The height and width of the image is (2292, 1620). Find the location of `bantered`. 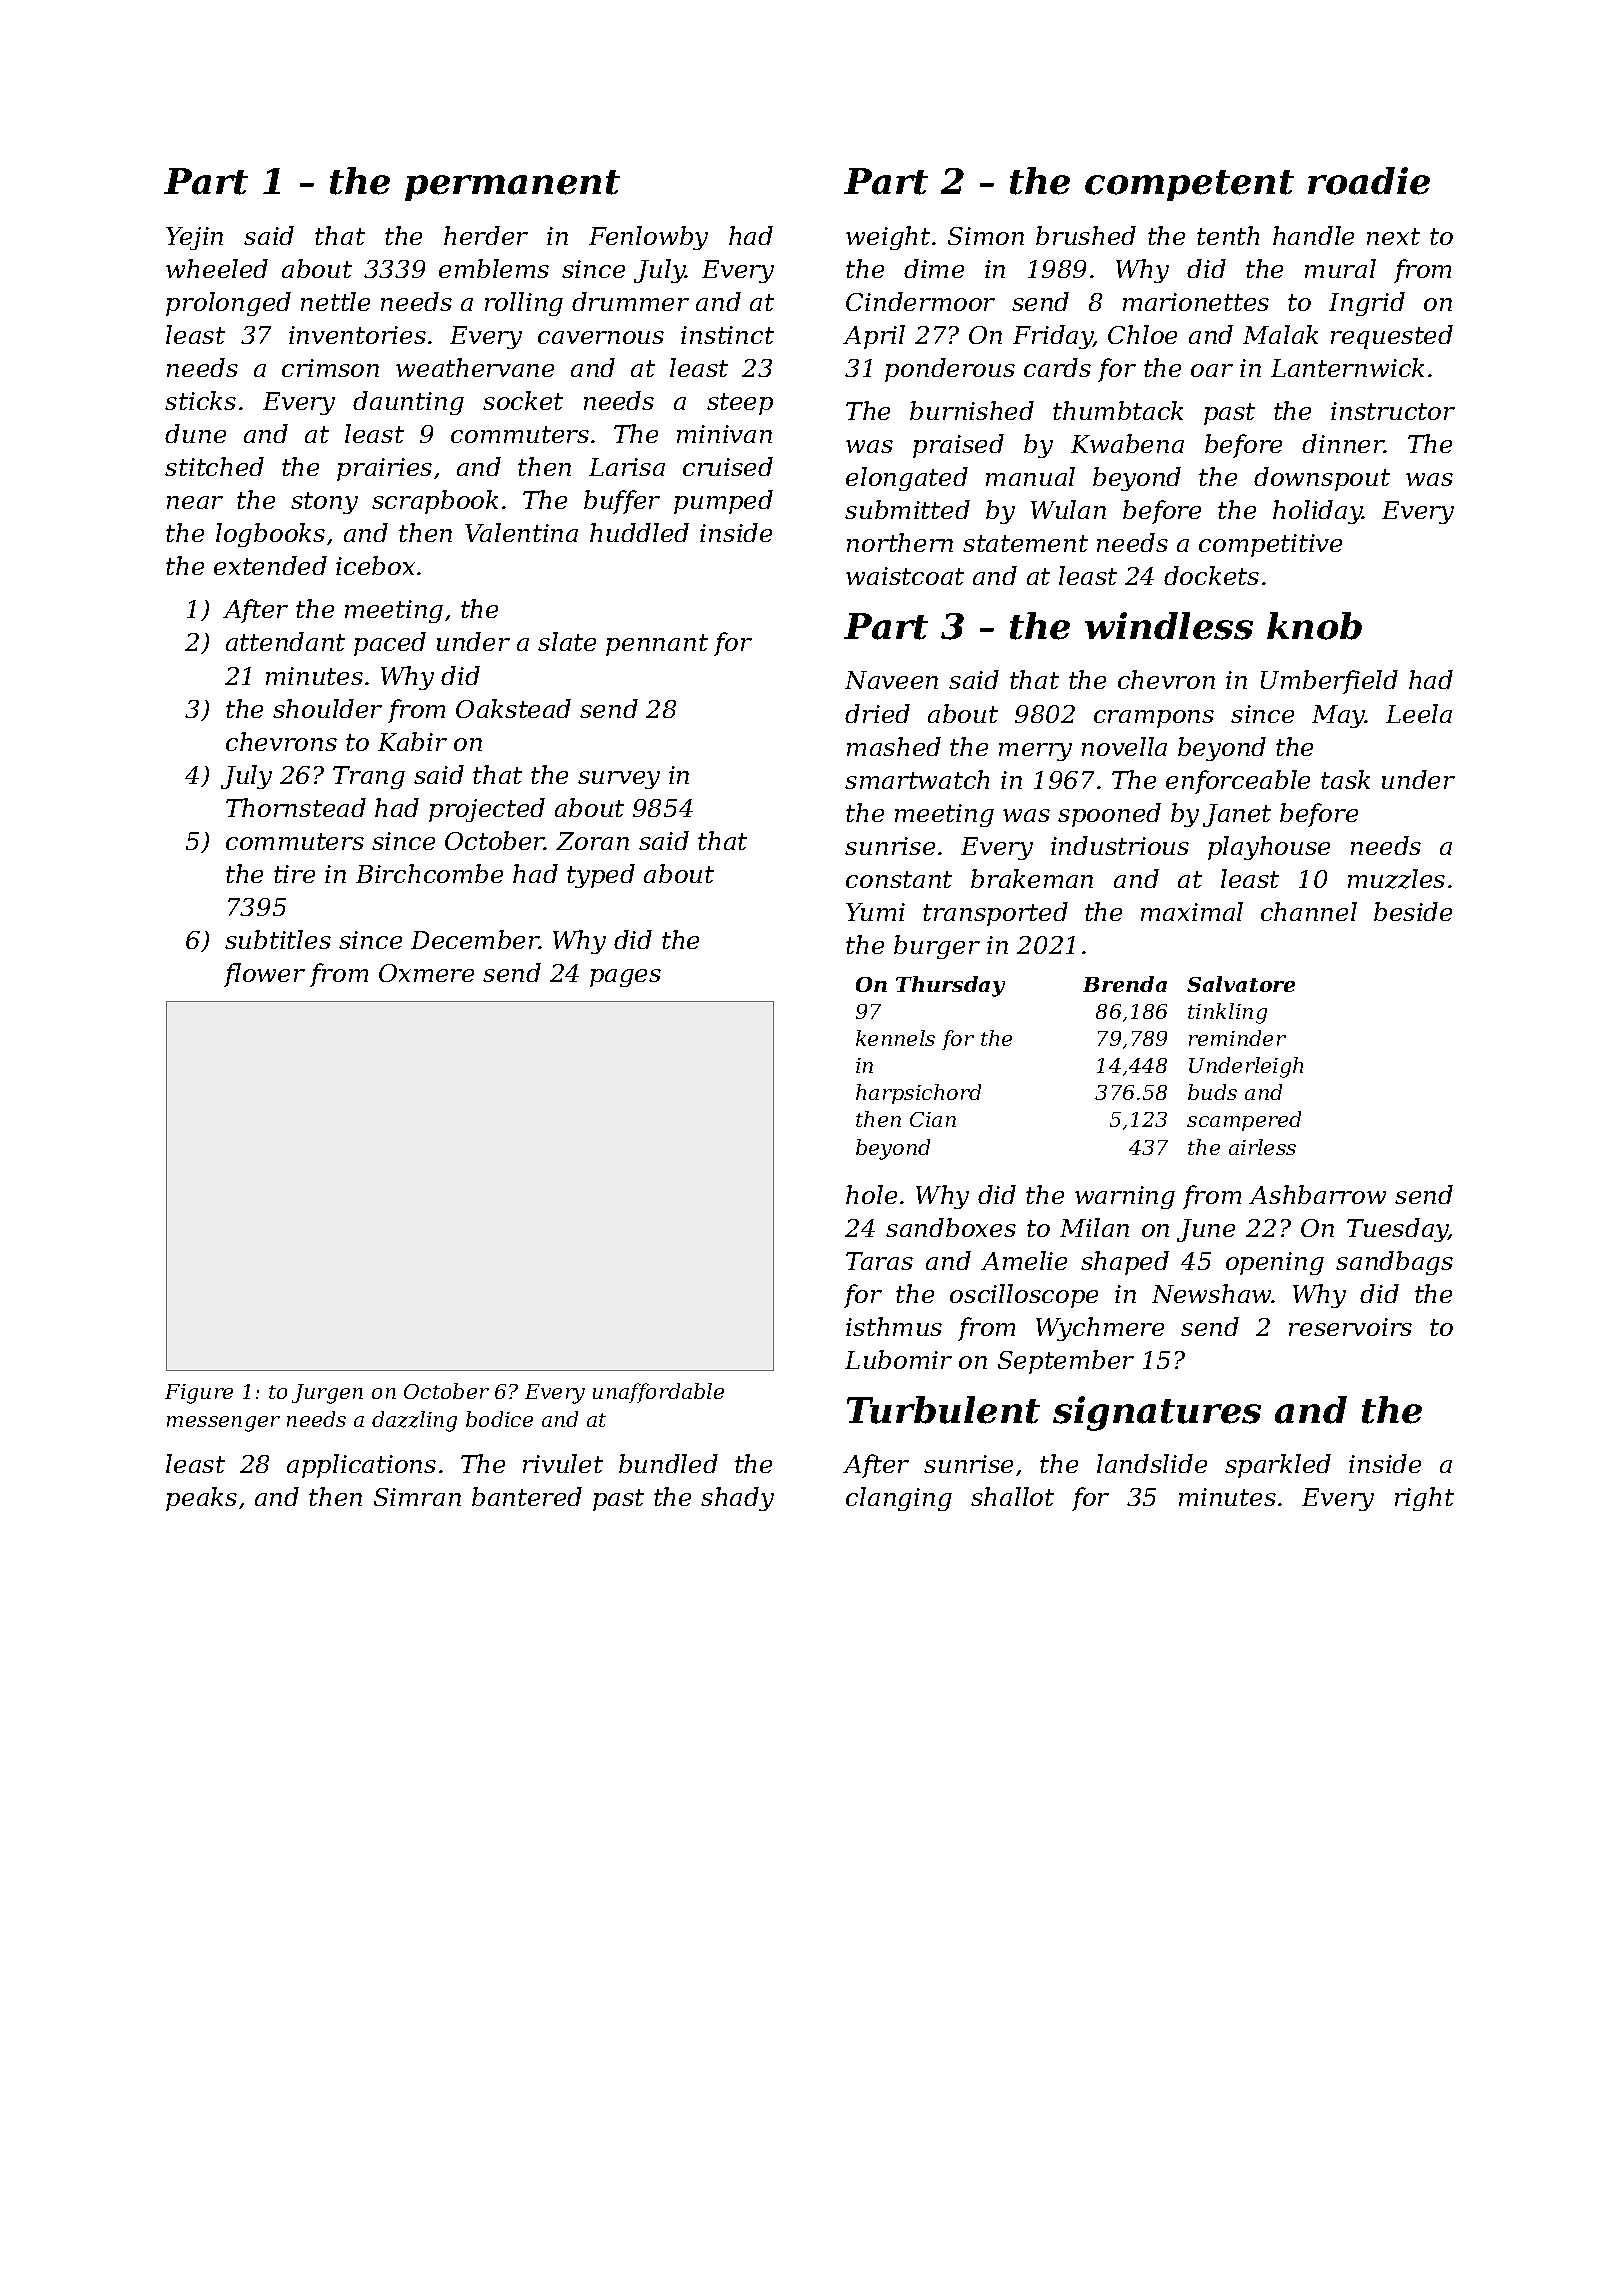

bantered is located at coordinates (527, 1496).
